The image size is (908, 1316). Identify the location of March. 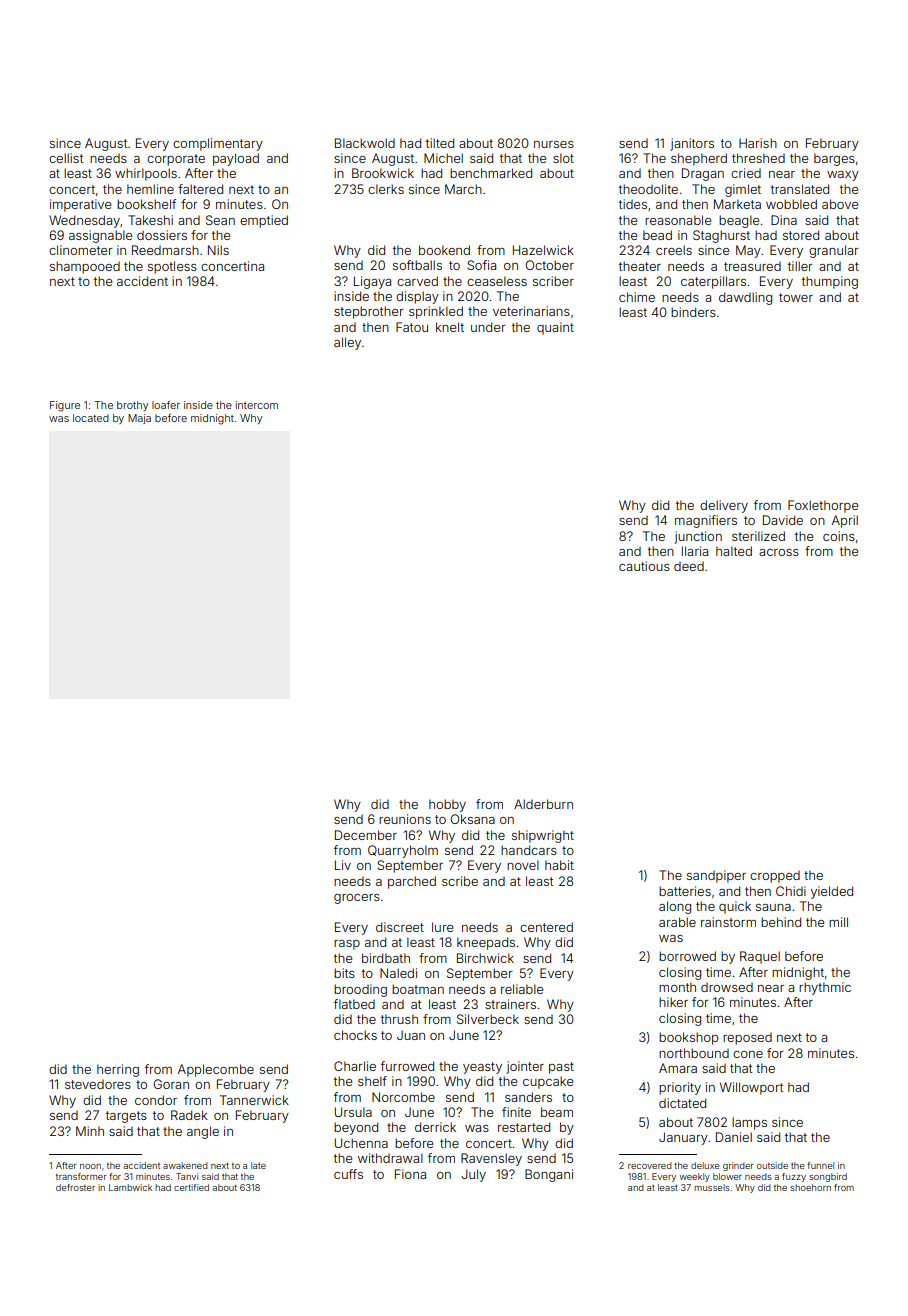
(463, 189).
